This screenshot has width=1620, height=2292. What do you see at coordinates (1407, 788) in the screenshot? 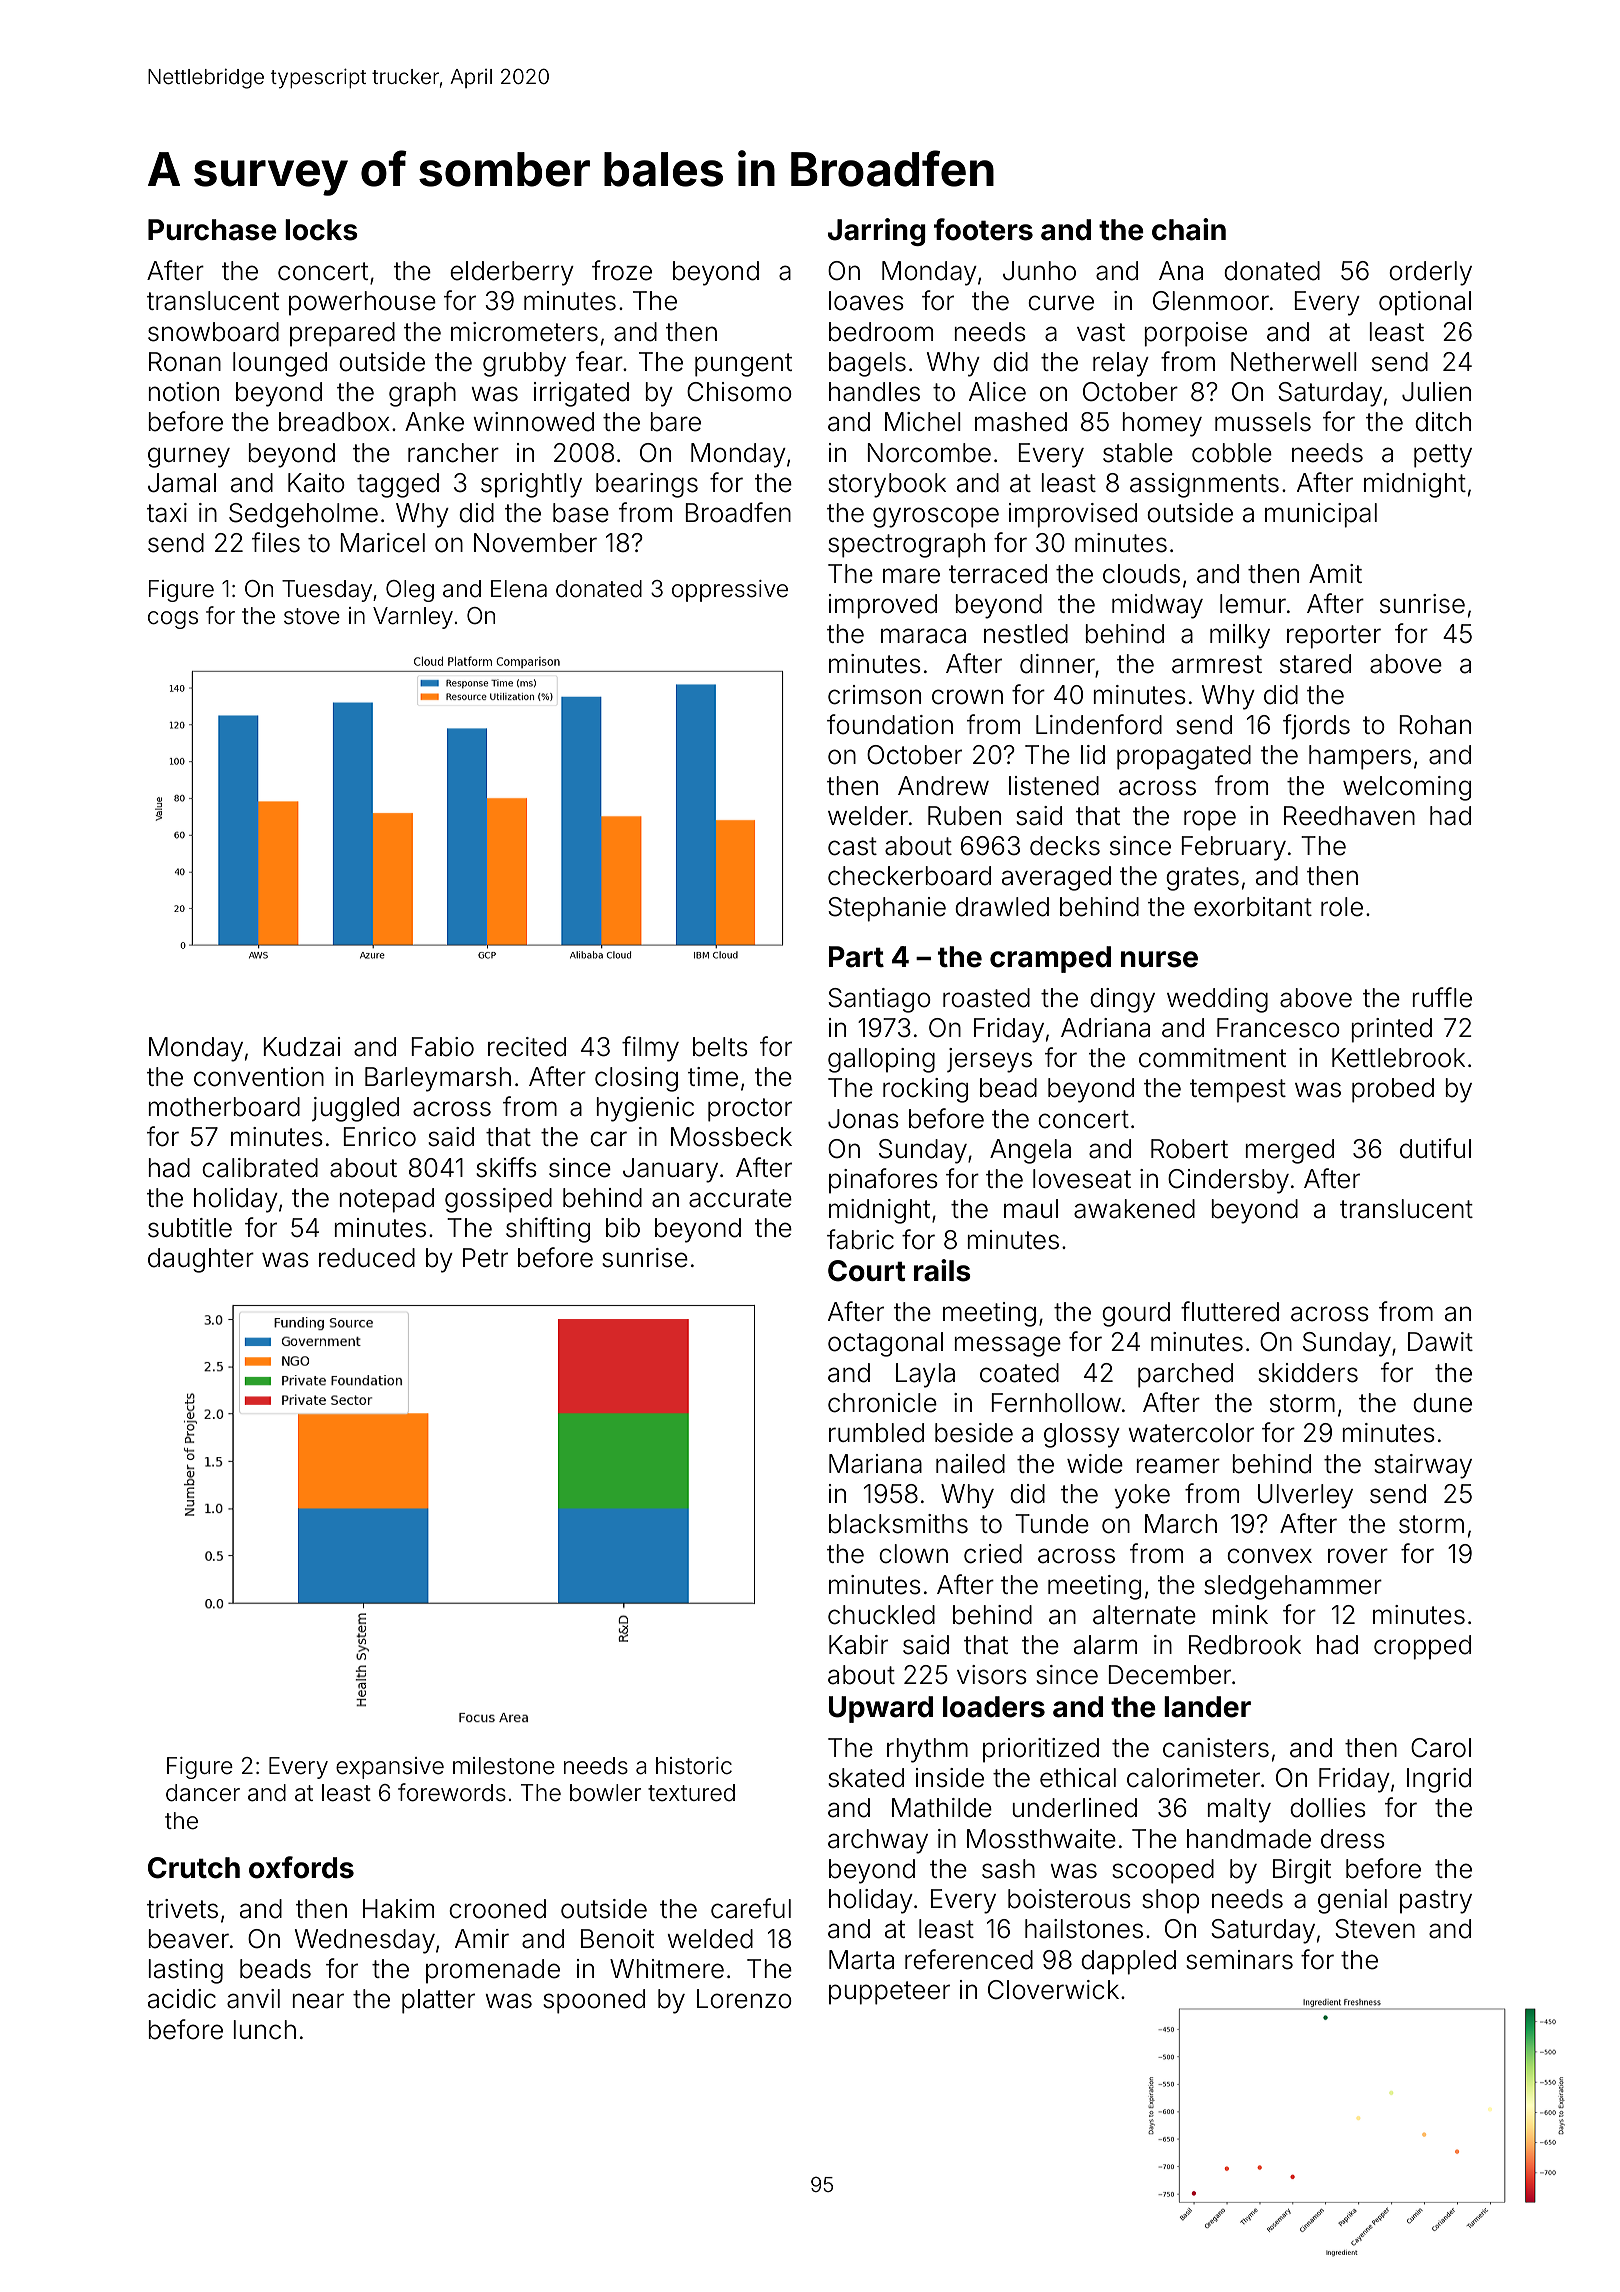
I see `welcoming` at bounding box center [1407, 788].
